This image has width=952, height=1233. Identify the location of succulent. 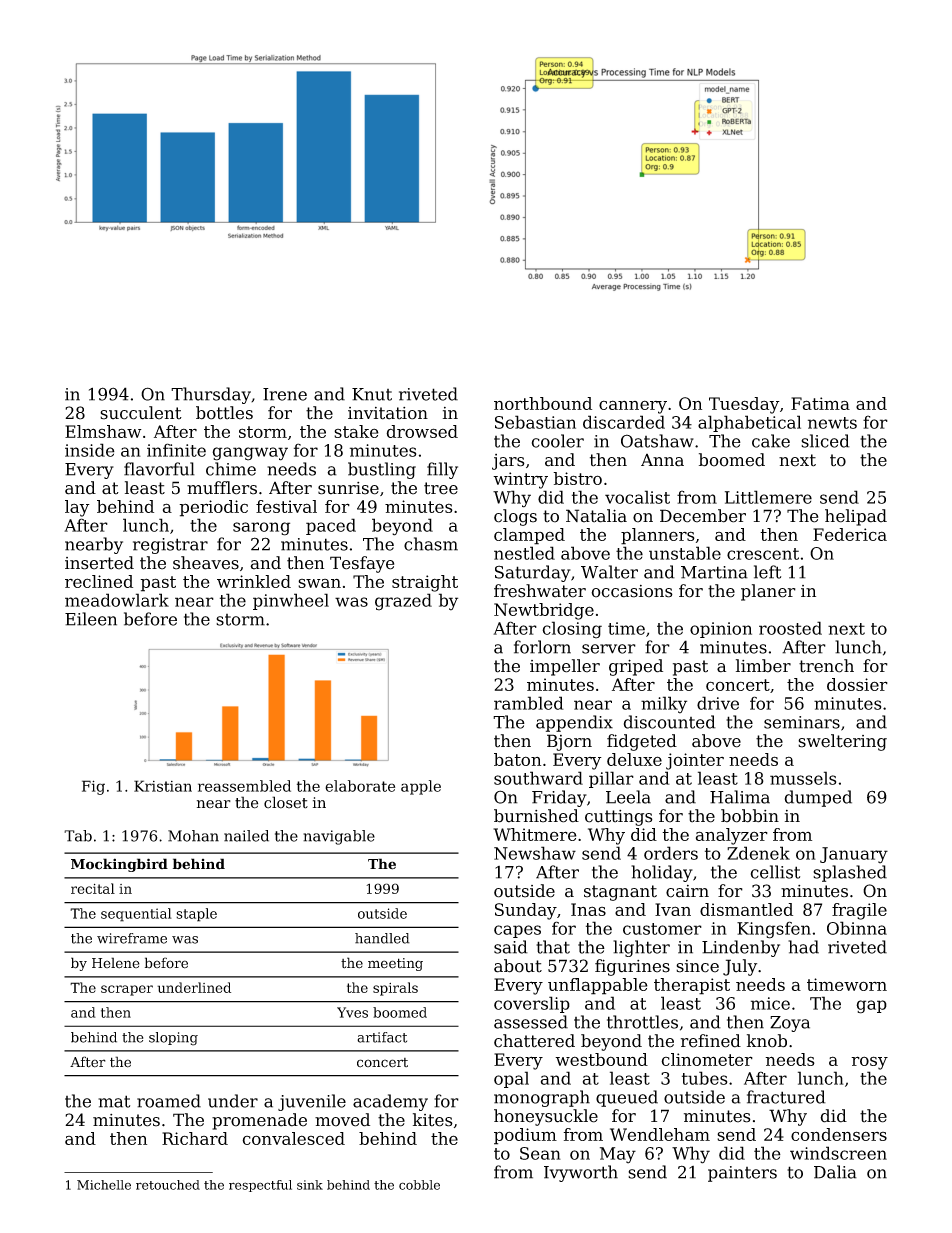
(141, 413).
